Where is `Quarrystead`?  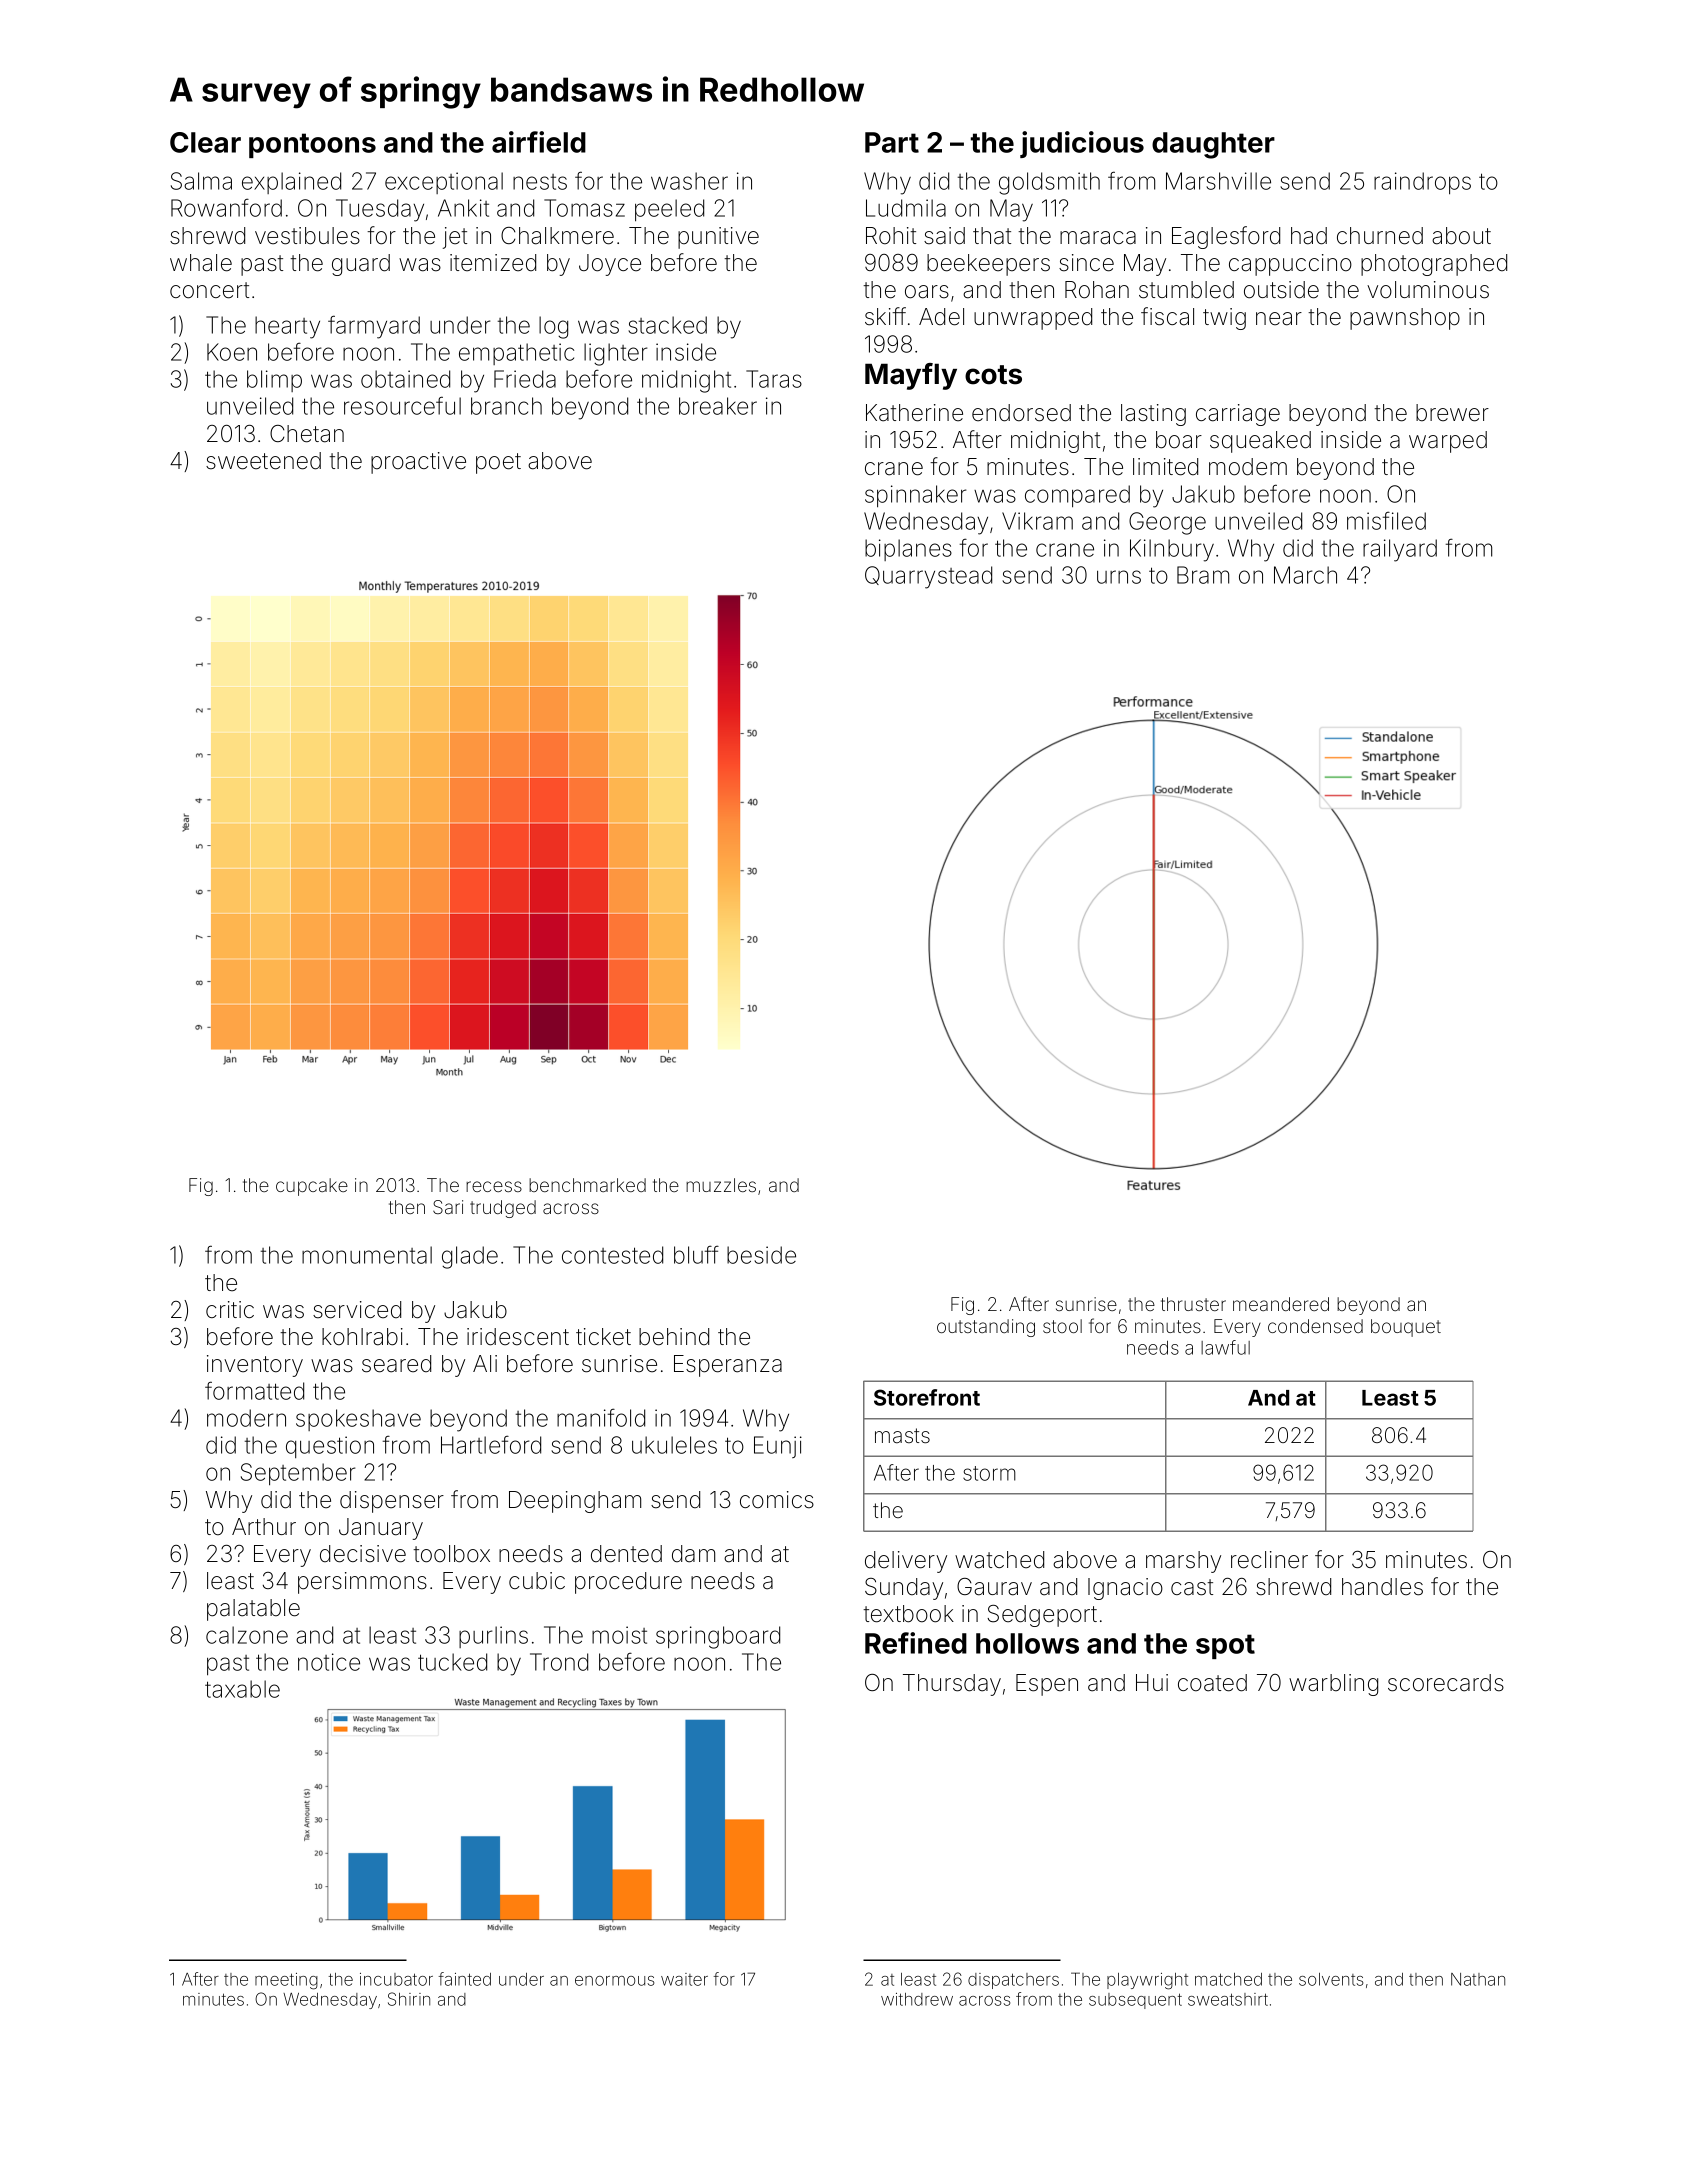
Quarrystead is located at coordinates (928, 577).
